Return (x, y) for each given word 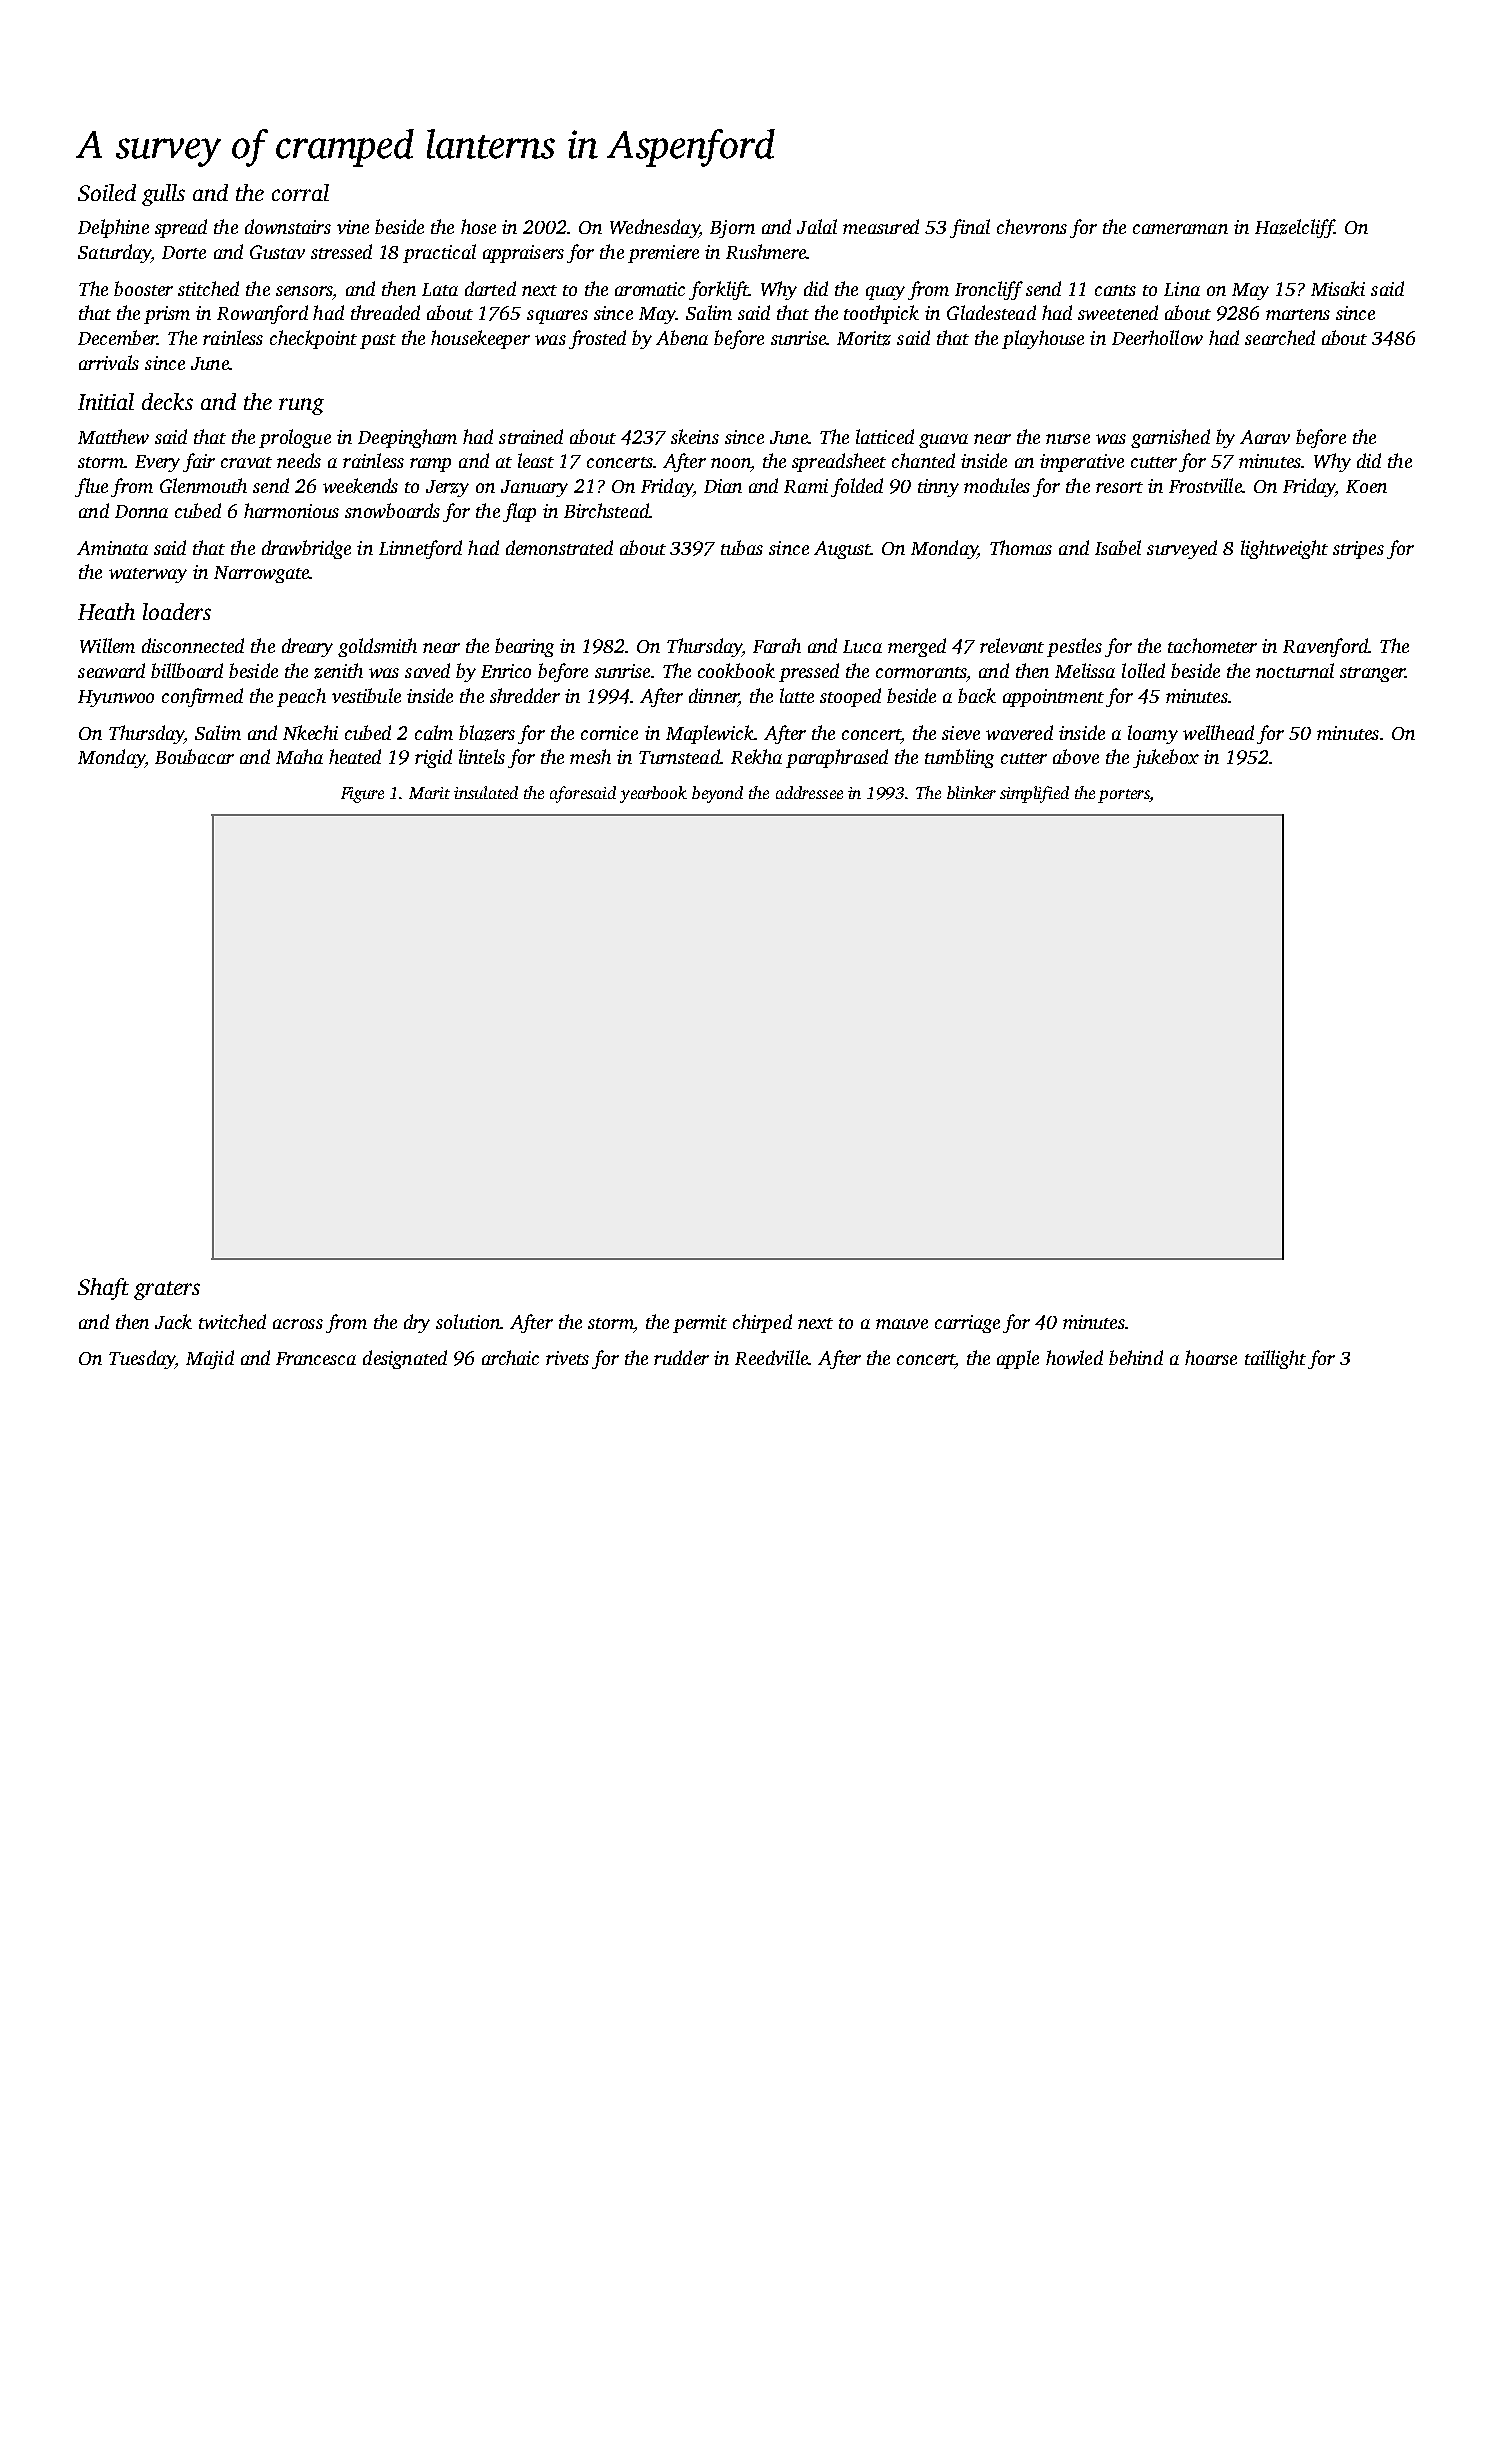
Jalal (817, 226)
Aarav (1265, 437)
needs (299, 460)
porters (1124, 796)
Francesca (316, 1358)
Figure (362, 795)
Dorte (184, 252)
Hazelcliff (1294, 228)
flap (519, 512)
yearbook (653, 794)
